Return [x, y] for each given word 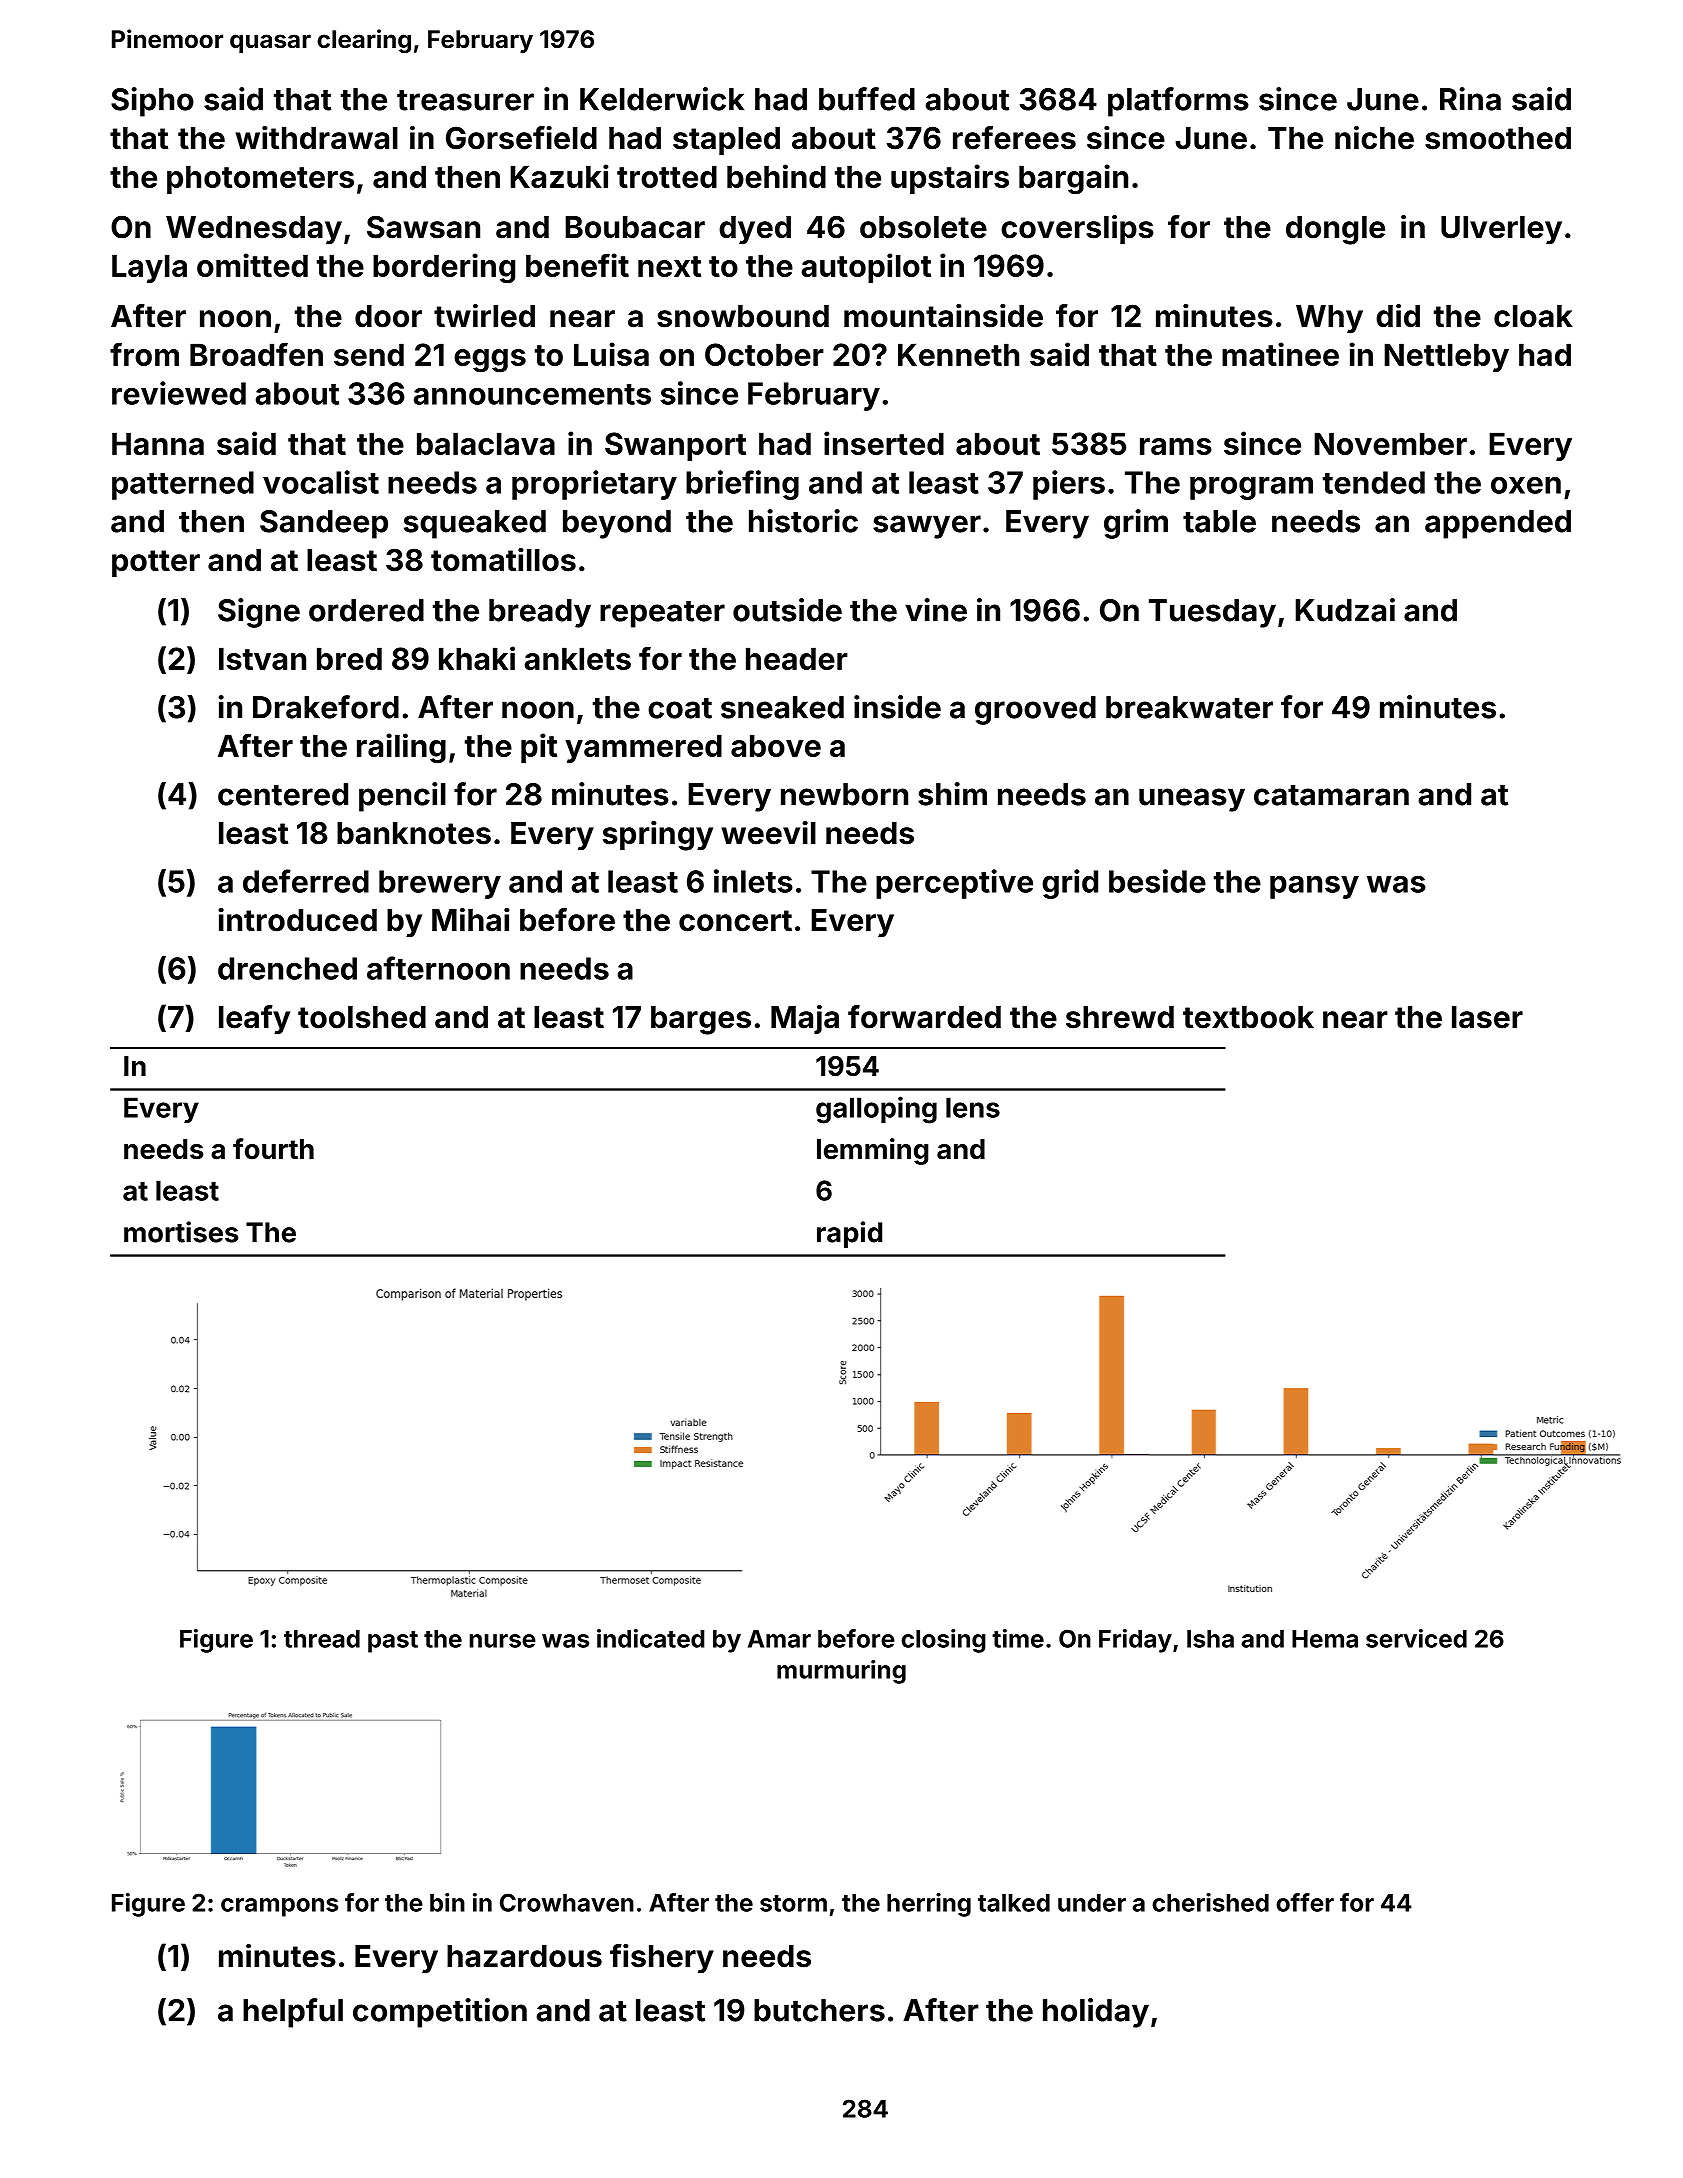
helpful [293, 2013]
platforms [1178, 102]
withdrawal [316, 138]
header [797, 658]
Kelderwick [662, 99]
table [1219, 521]
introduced [298, 920]
